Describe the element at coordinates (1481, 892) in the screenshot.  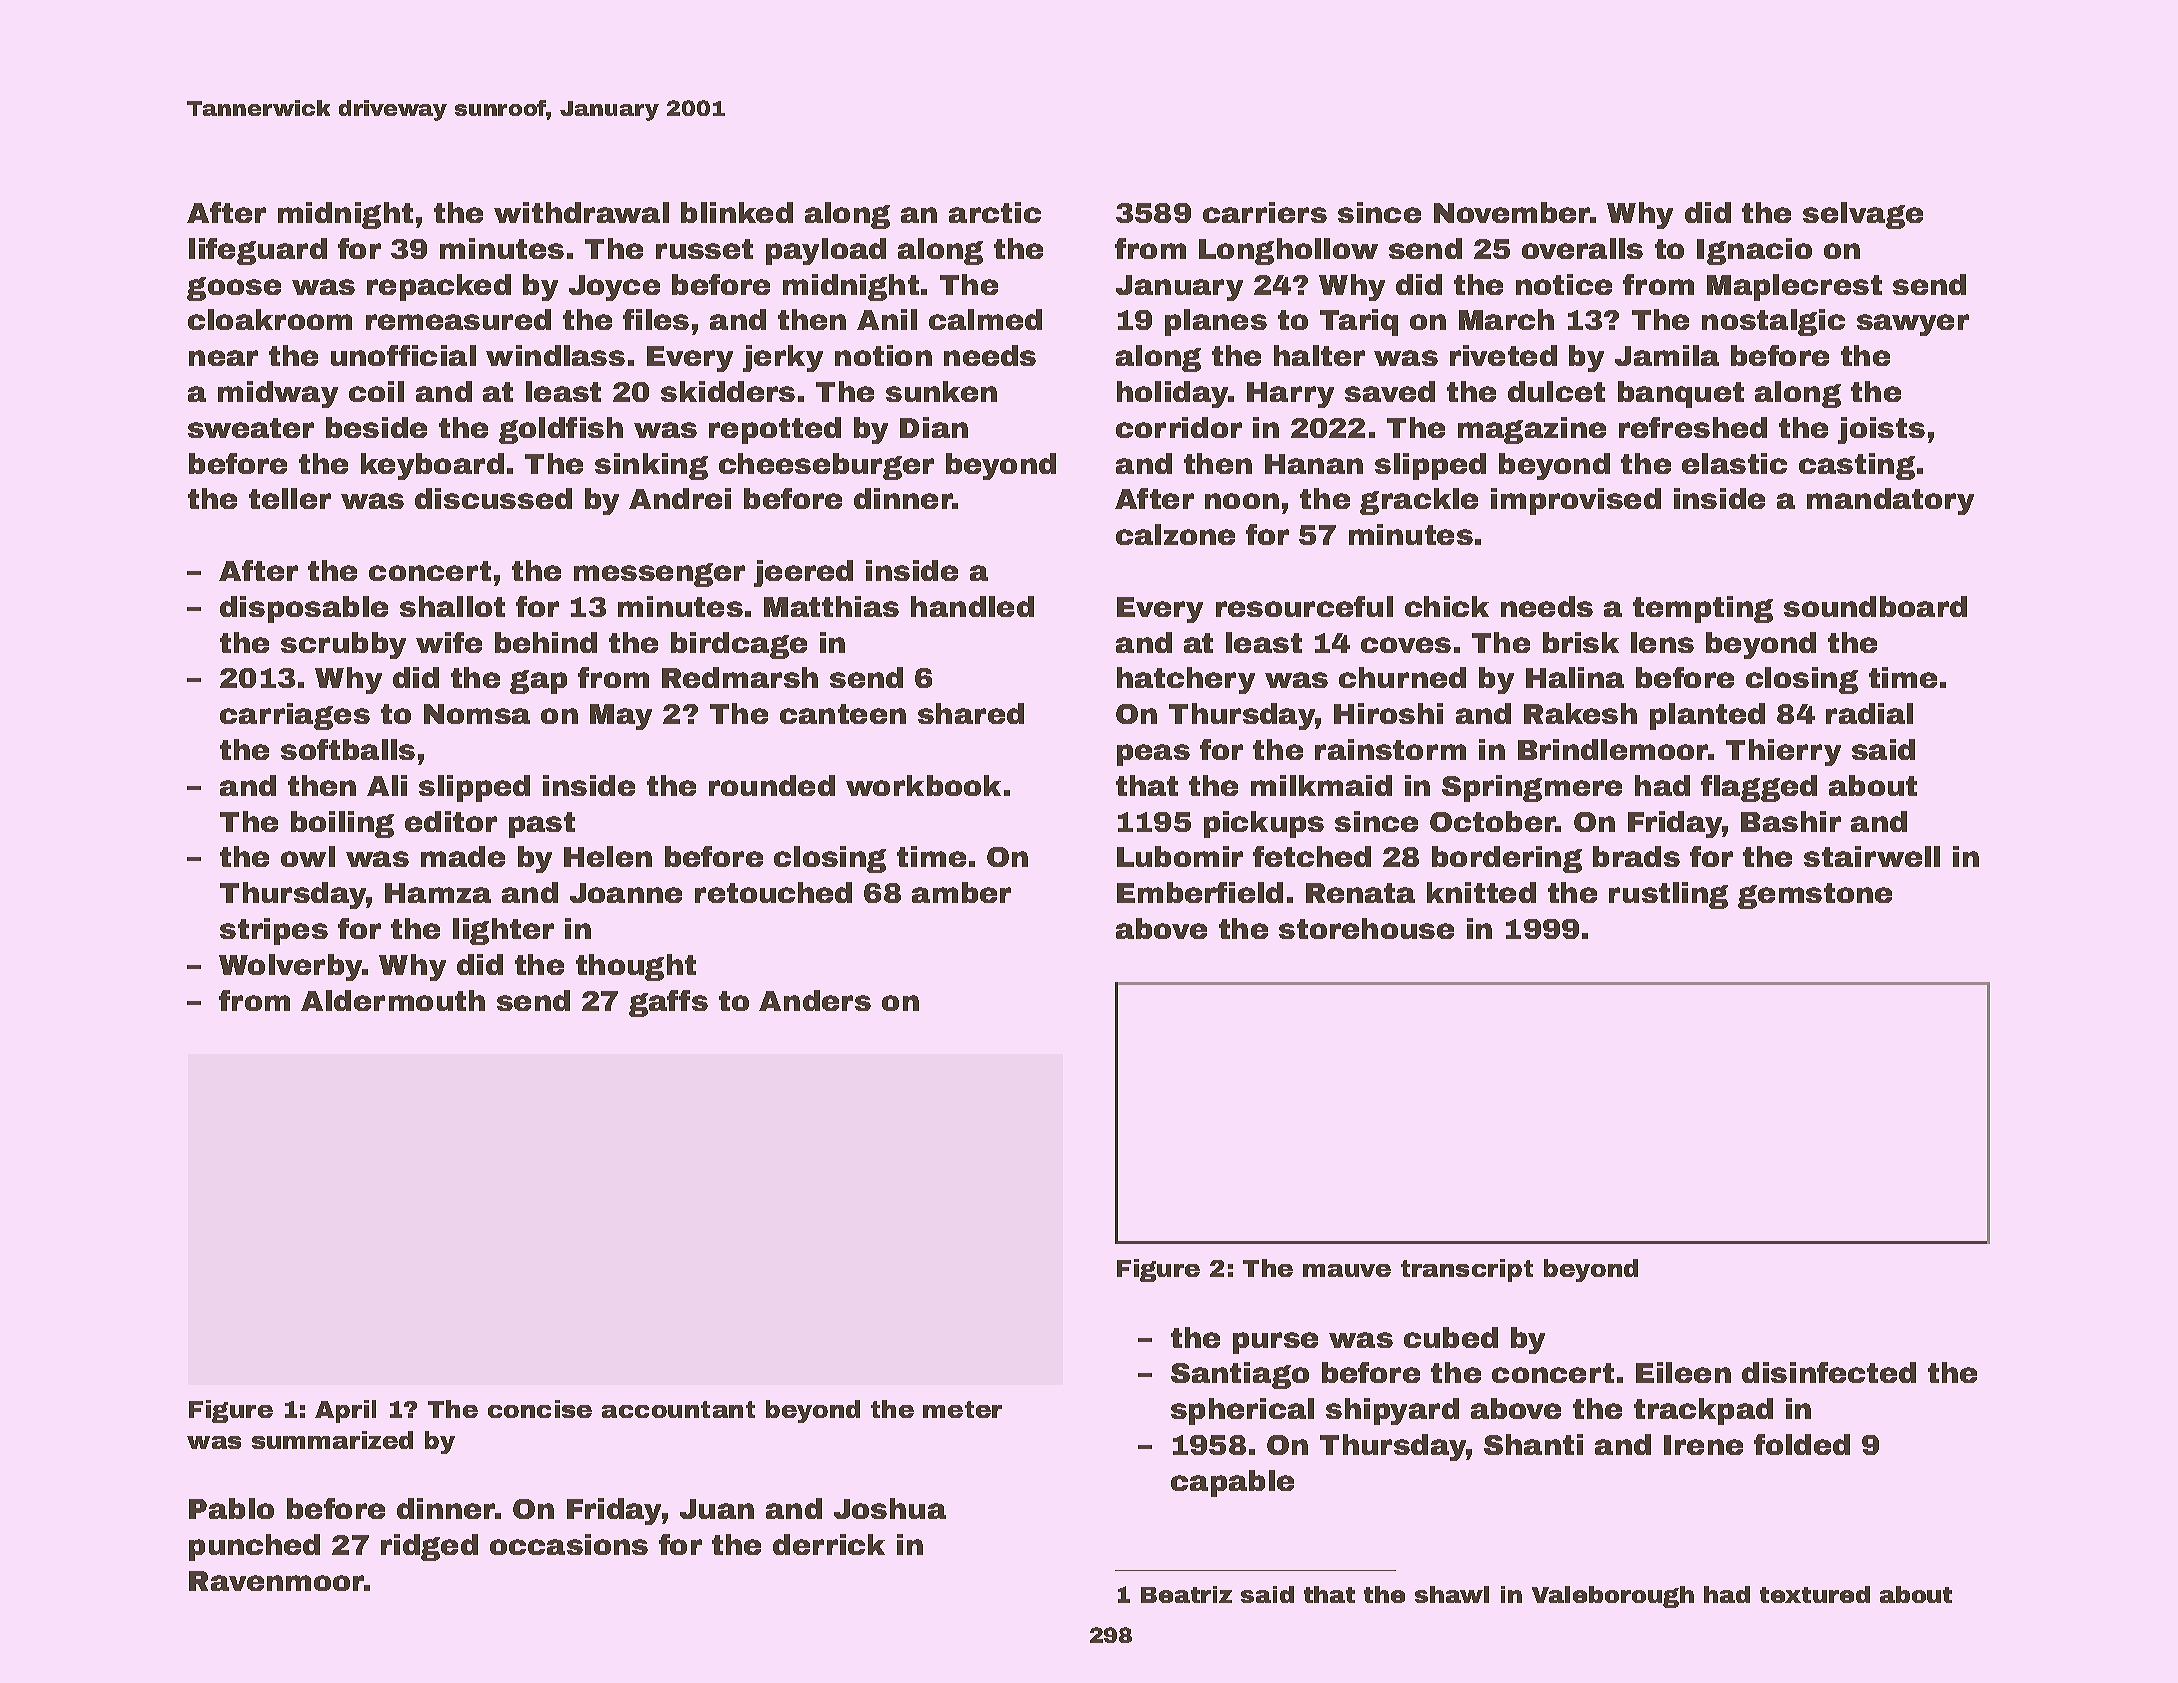
I see `knitted` at that location.
